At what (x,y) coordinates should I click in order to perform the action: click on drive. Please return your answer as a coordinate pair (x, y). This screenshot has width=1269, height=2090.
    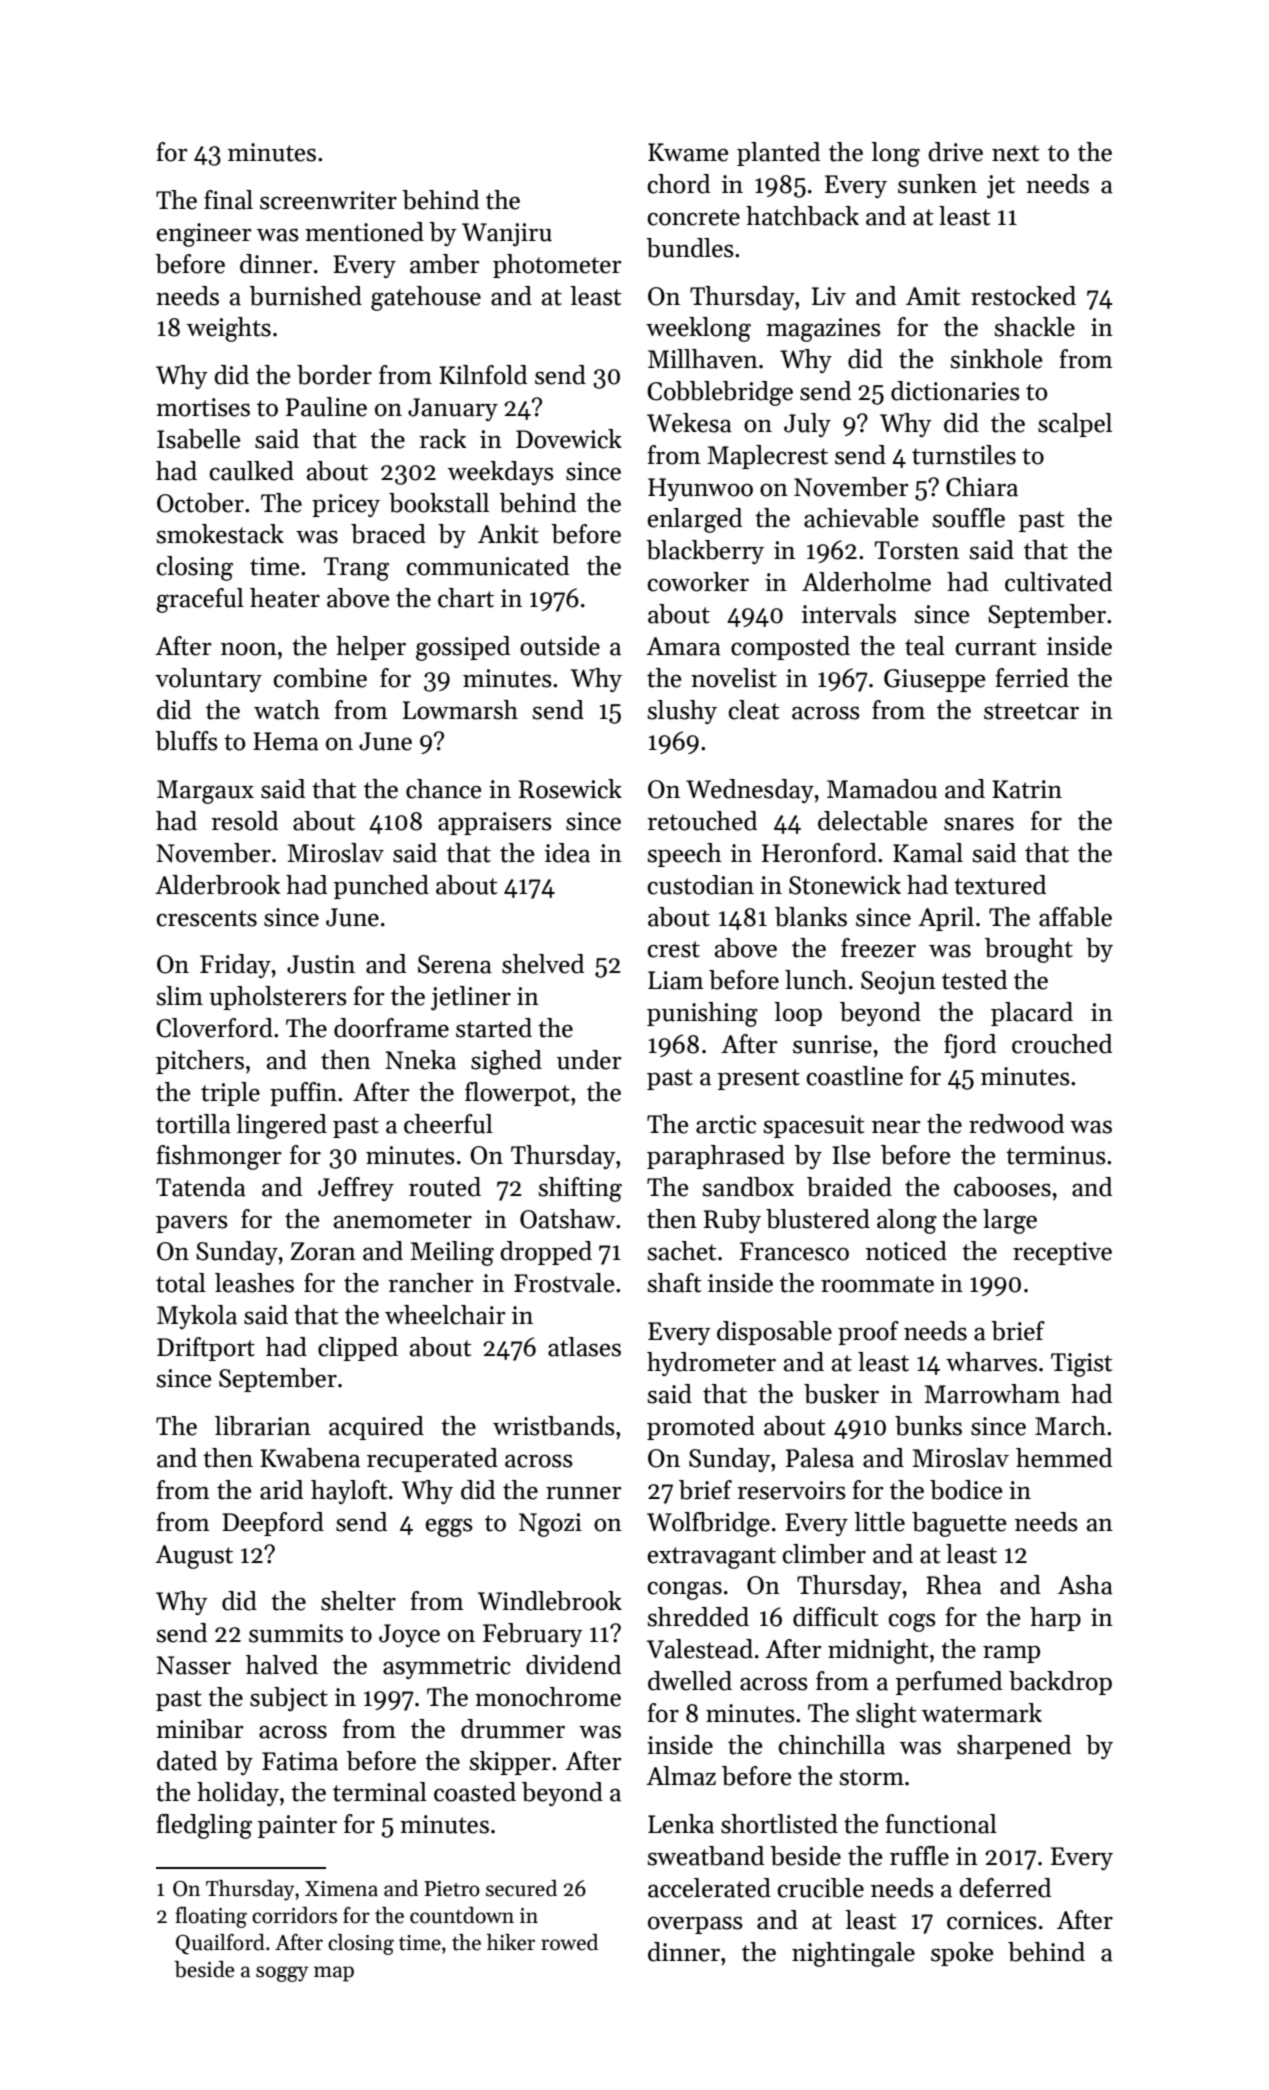
    Looking at the image, I should click on (955, 152).
